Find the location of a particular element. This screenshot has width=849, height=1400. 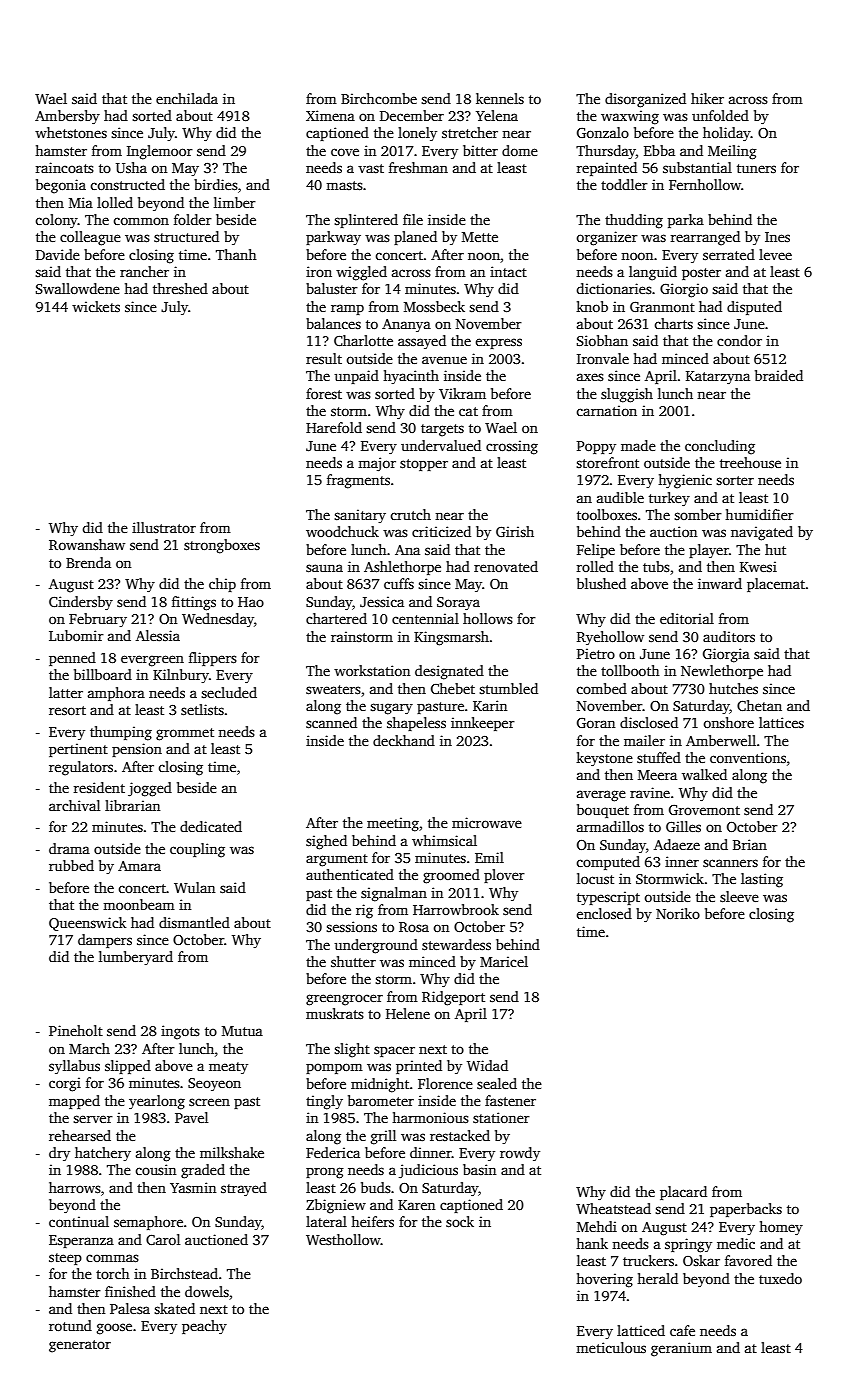

librarian is located at coordinates (132, 805).
